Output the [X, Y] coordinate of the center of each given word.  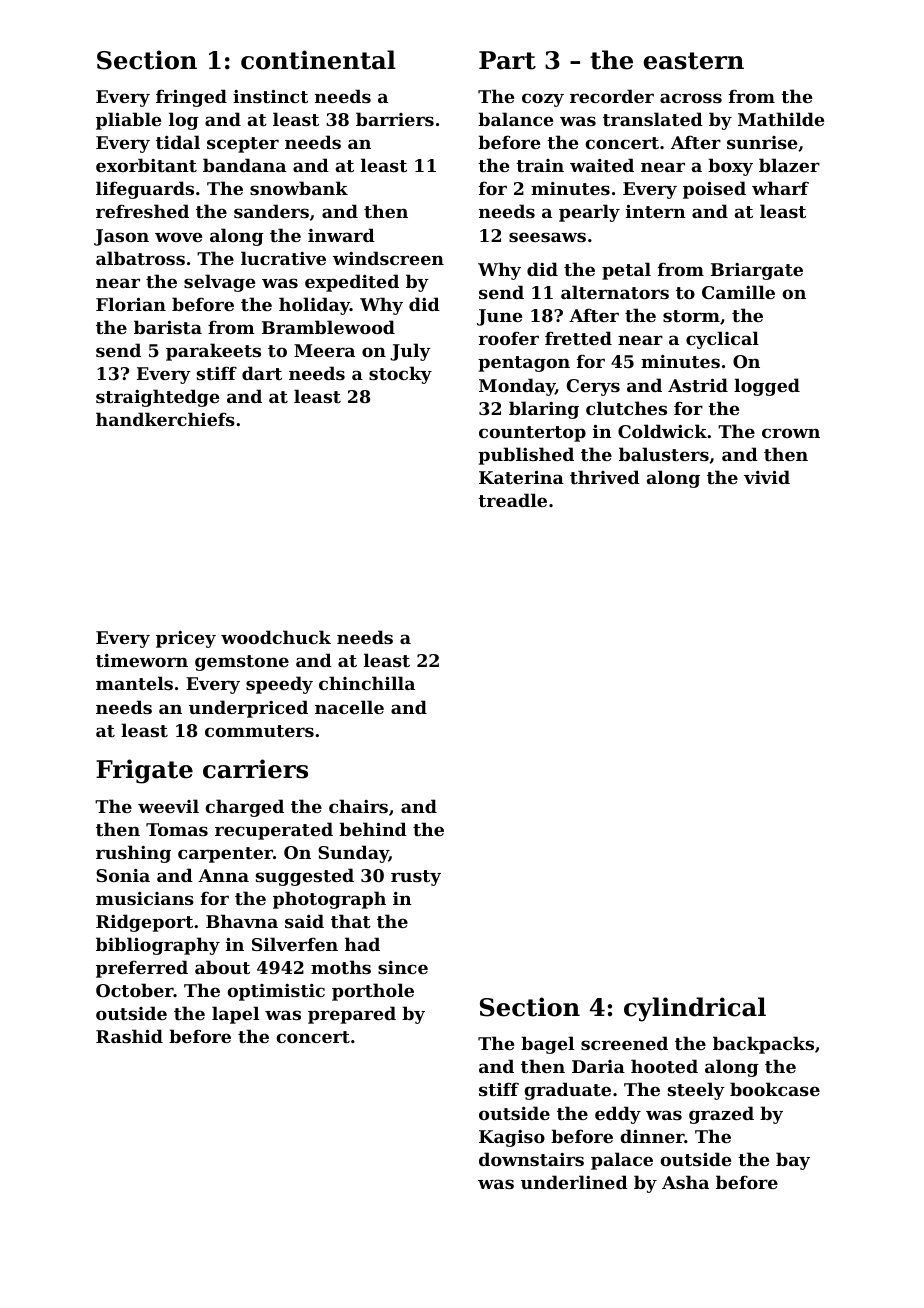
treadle [512, 500]
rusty [416, 878]
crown [791, 433]
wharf [780, 188]
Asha [685, 1182]
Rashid [129, 1036]
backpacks [763, 1045]
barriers [395, 119]
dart [262, 373]
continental [318, 60]
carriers [255, 769]
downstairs [531, 1159]
